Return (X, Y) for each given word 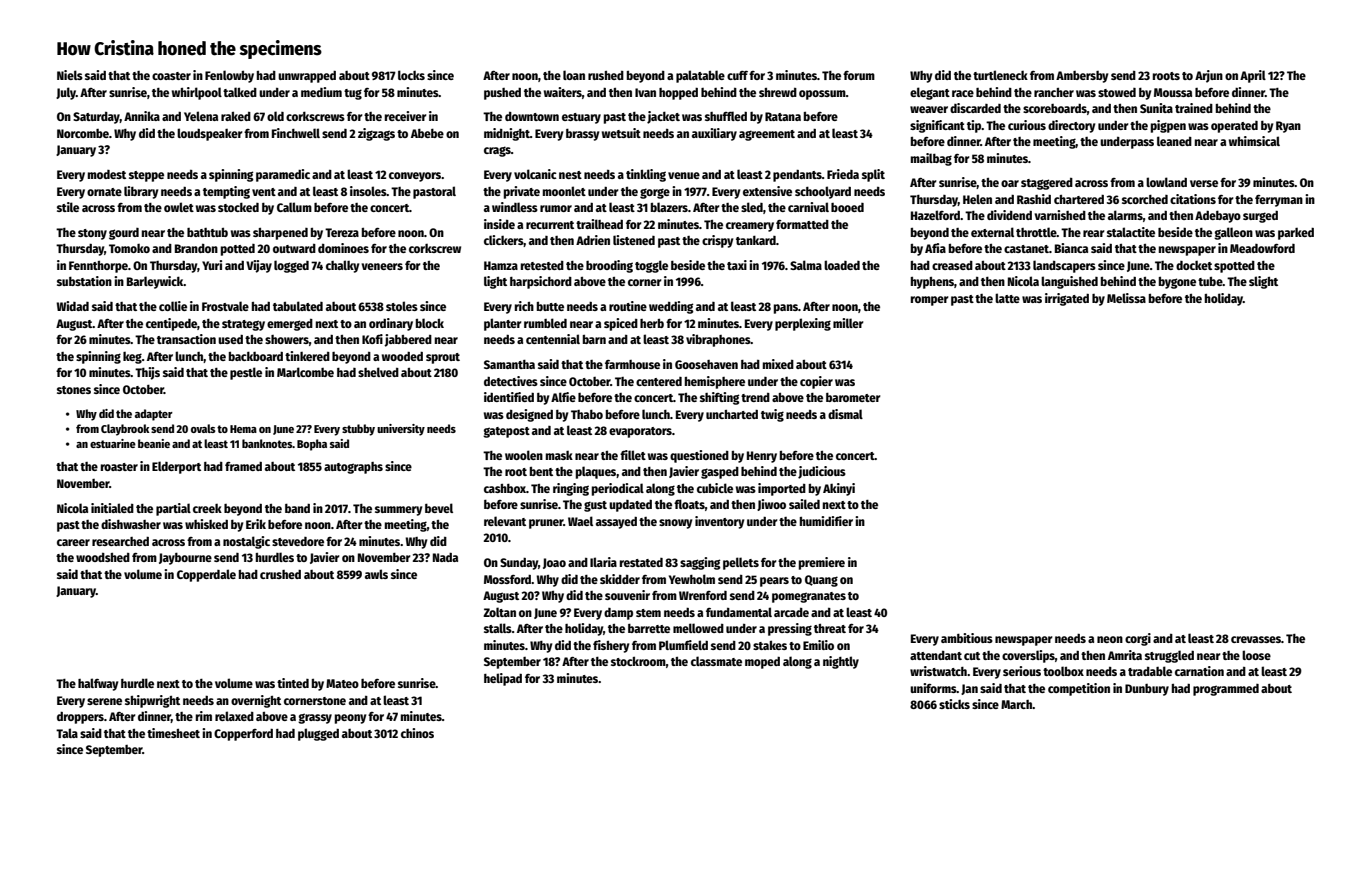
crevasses (1256, 639)
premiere (822, 563)
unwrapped (307, 76)
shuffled (726, 116)
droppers (80, 717)
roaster (119, 467)
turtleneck (1000, 75)
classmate (716, 661)
